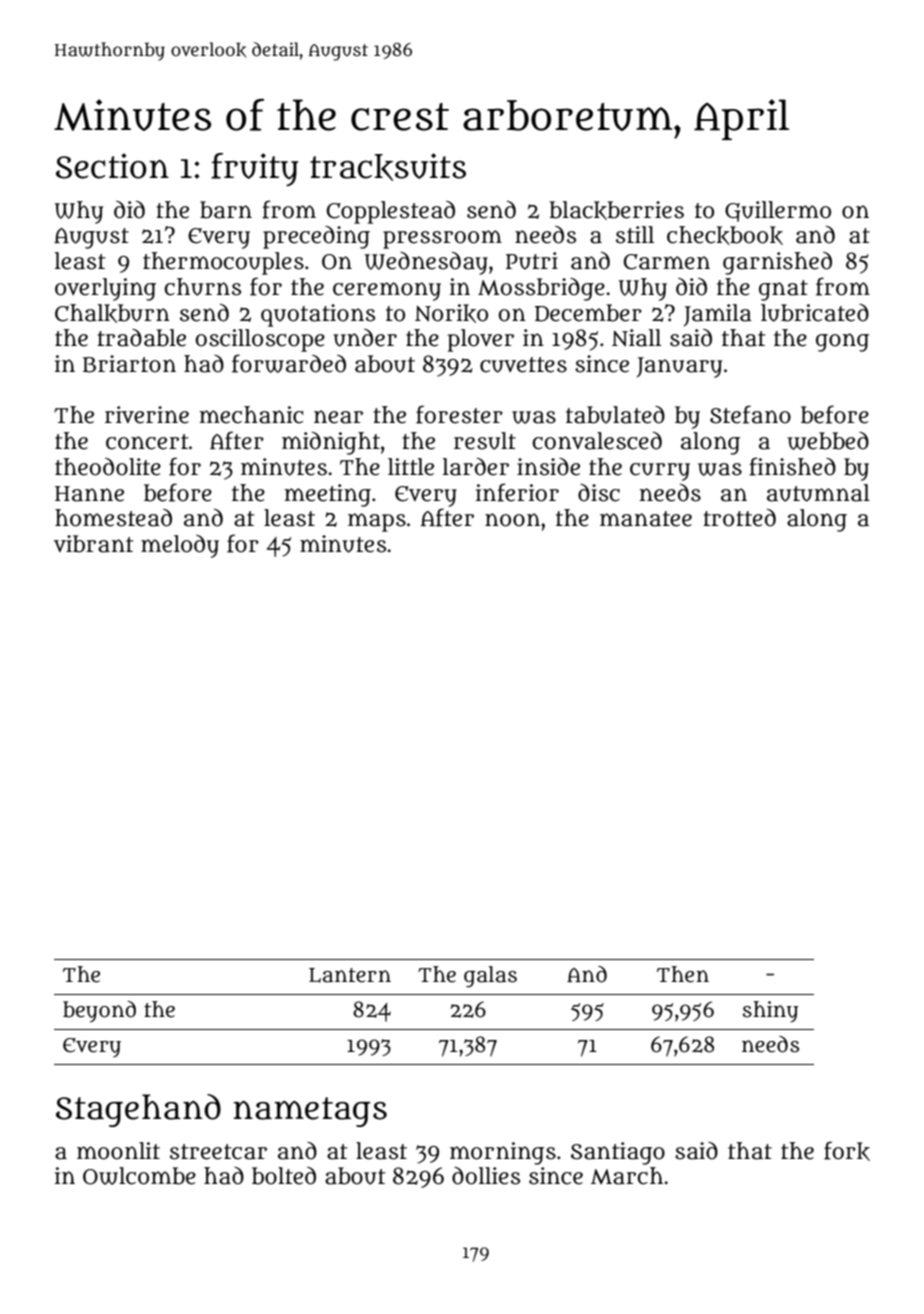 The height and width of the screenshot is (1314, 924). Describe the element at coordinates (377, 522) in the screenshot. I see `maps` at that location.
